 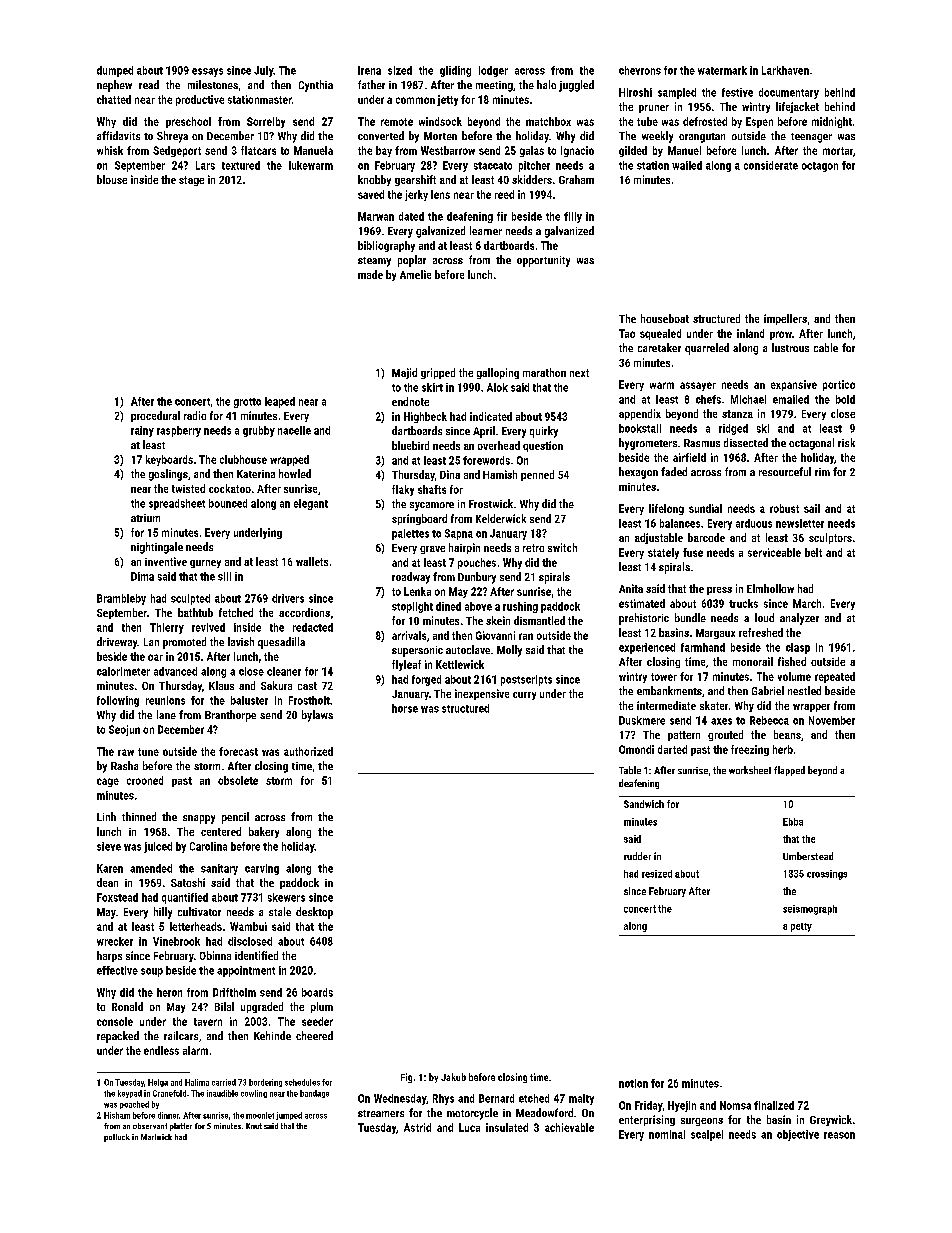 What do you see at coordinates (312, 561) in the screenshot?
I see `wallets` at bounding box center [312, 561].
